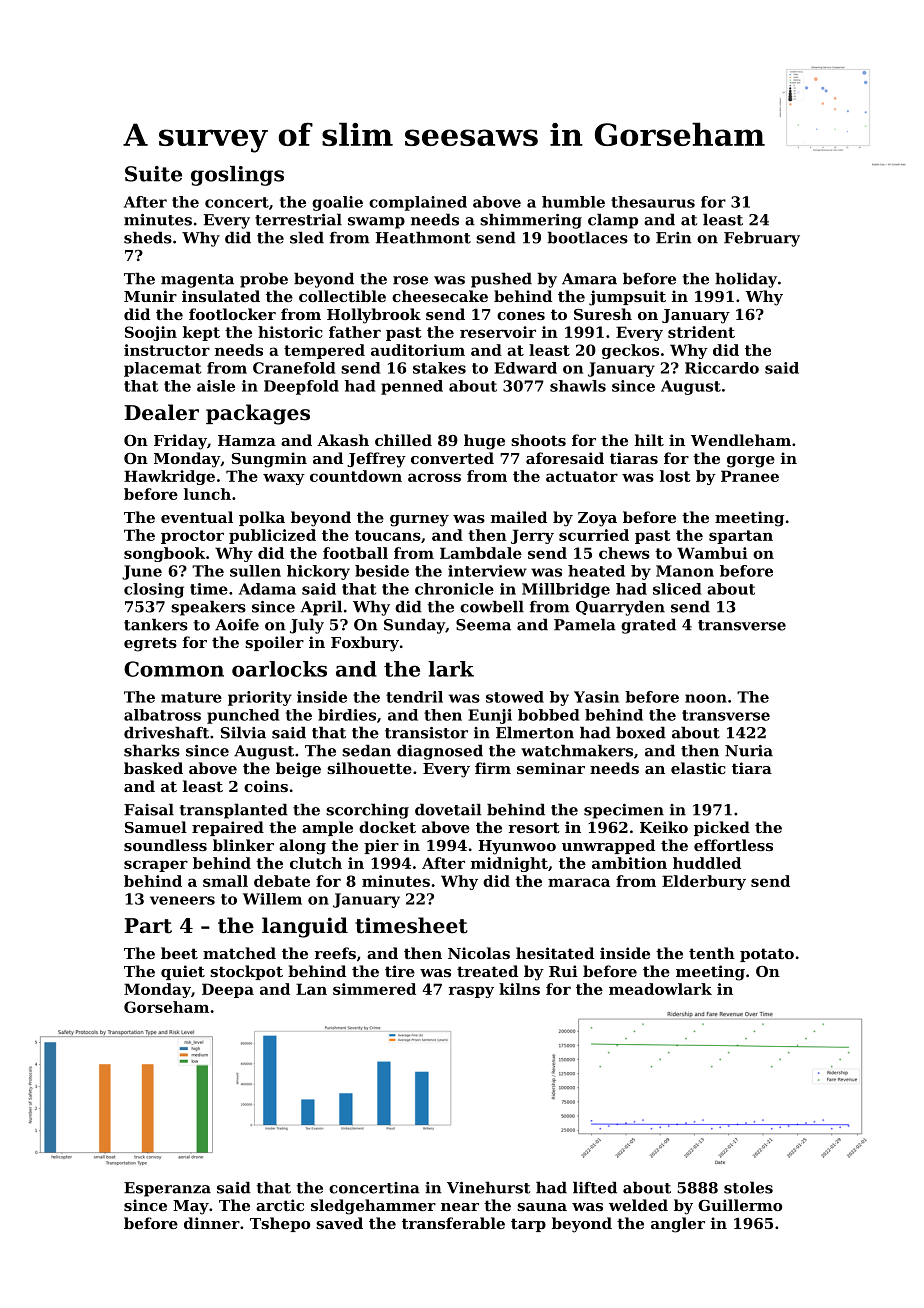  I want to click on complained, so click(418, 203).
